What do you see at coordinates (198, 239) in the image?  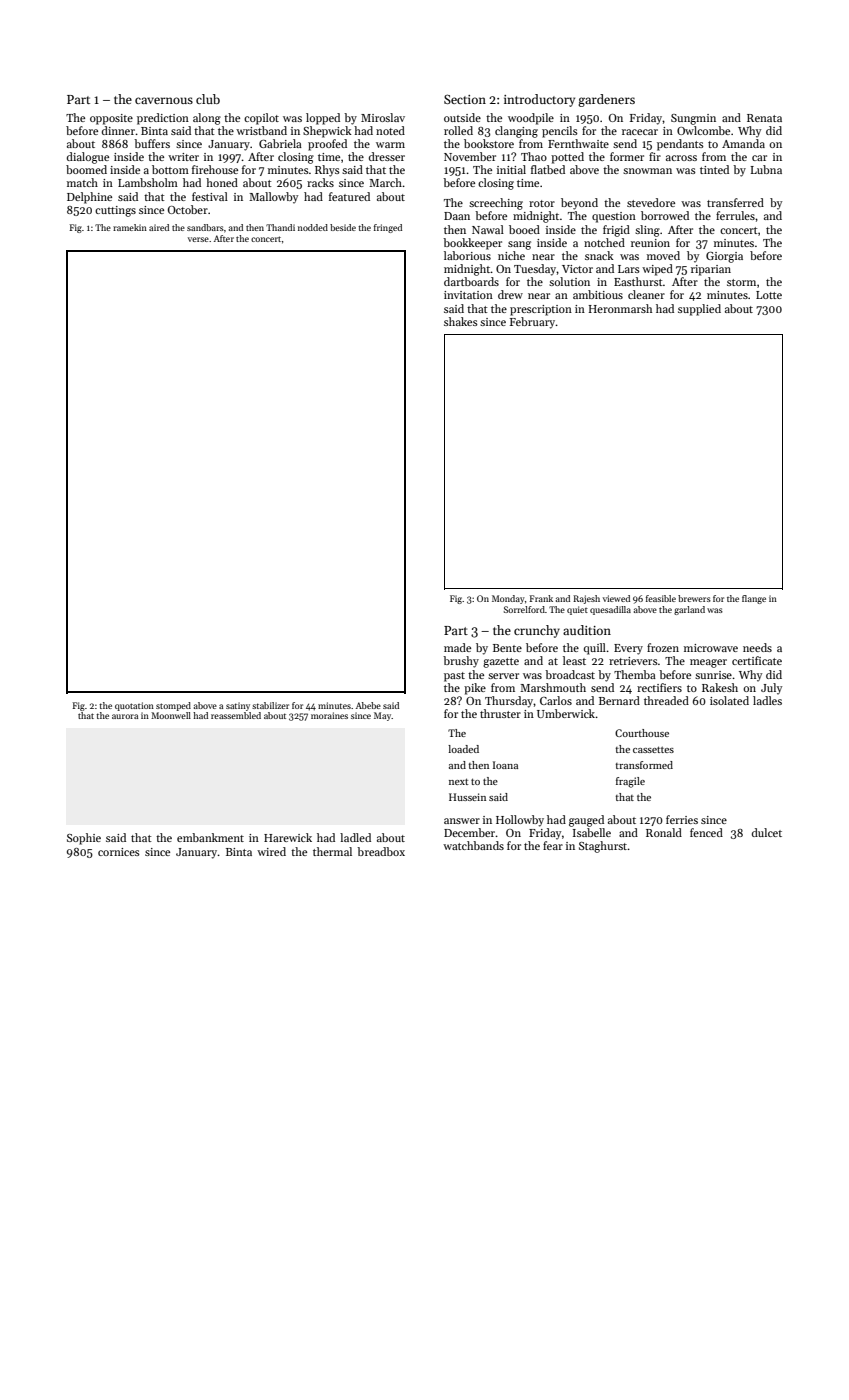 I see `verse` at bounding box center [198, 239].
